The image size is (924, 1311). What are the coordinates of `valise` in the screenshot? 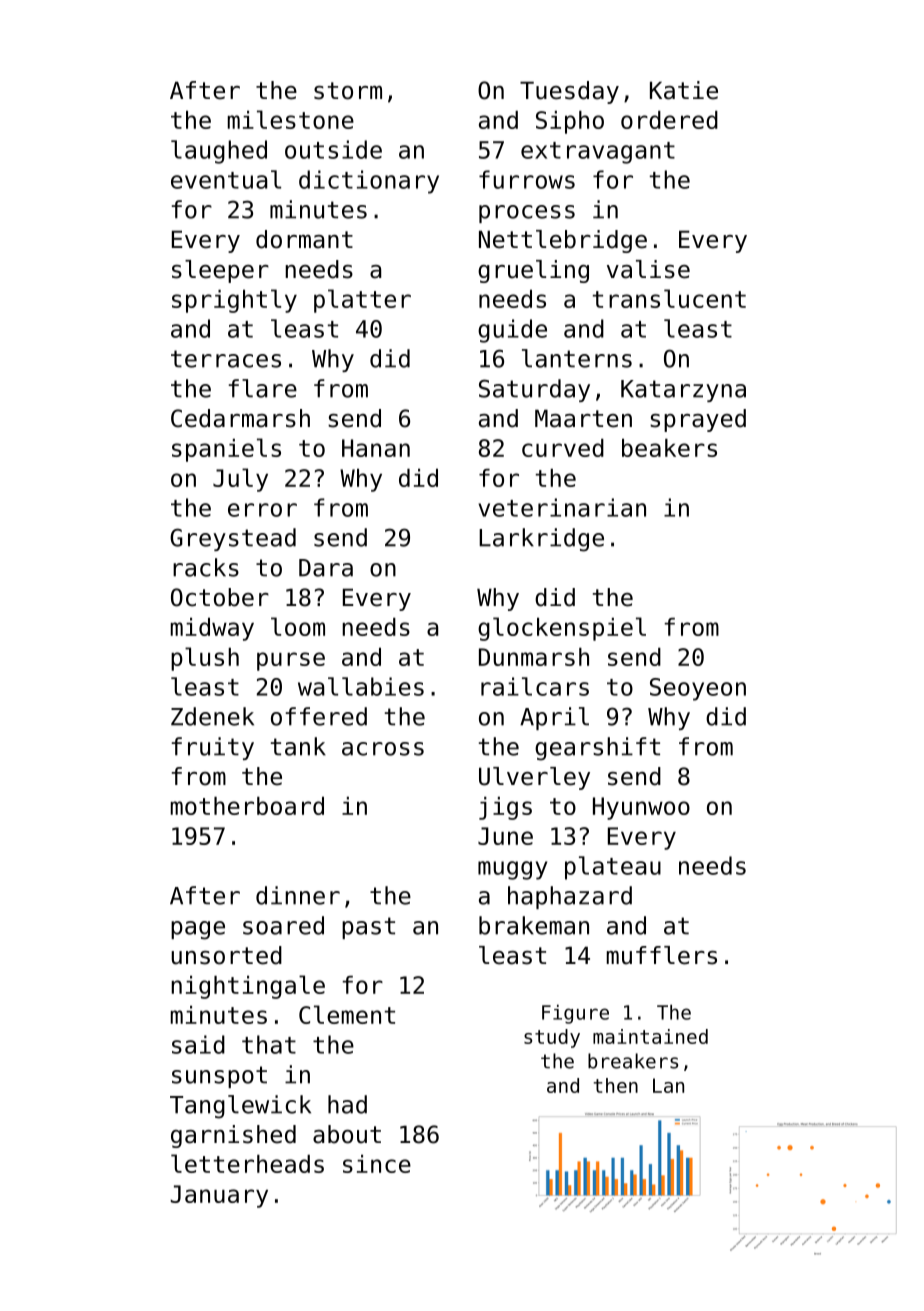 It's located at (648, 269).
